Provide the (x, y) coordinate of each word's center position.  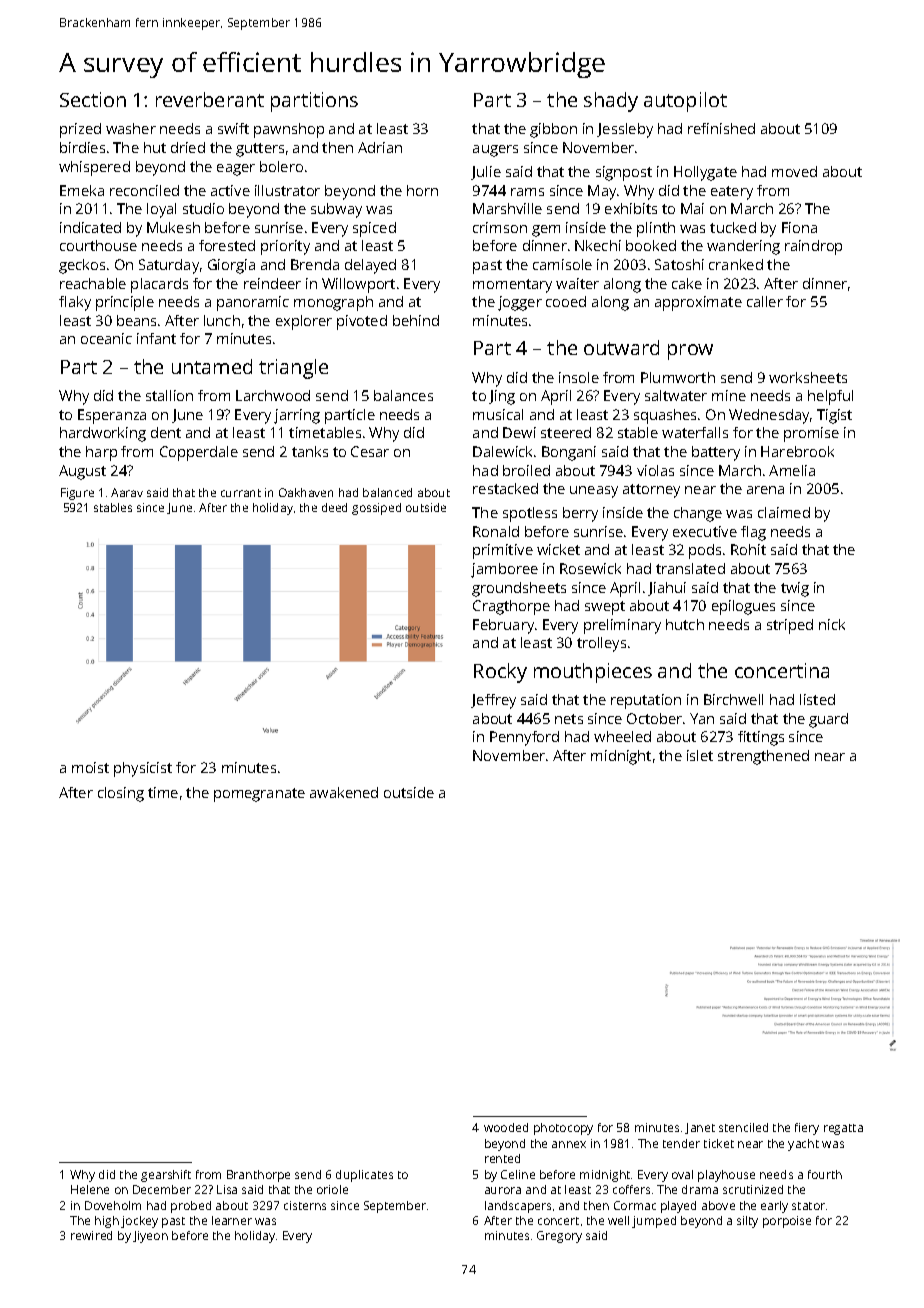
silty (747, 1222)
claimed (784, 512)
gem (546, 231)
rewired (91, 1235)
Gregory (559, 1237)
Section (93, 99)
